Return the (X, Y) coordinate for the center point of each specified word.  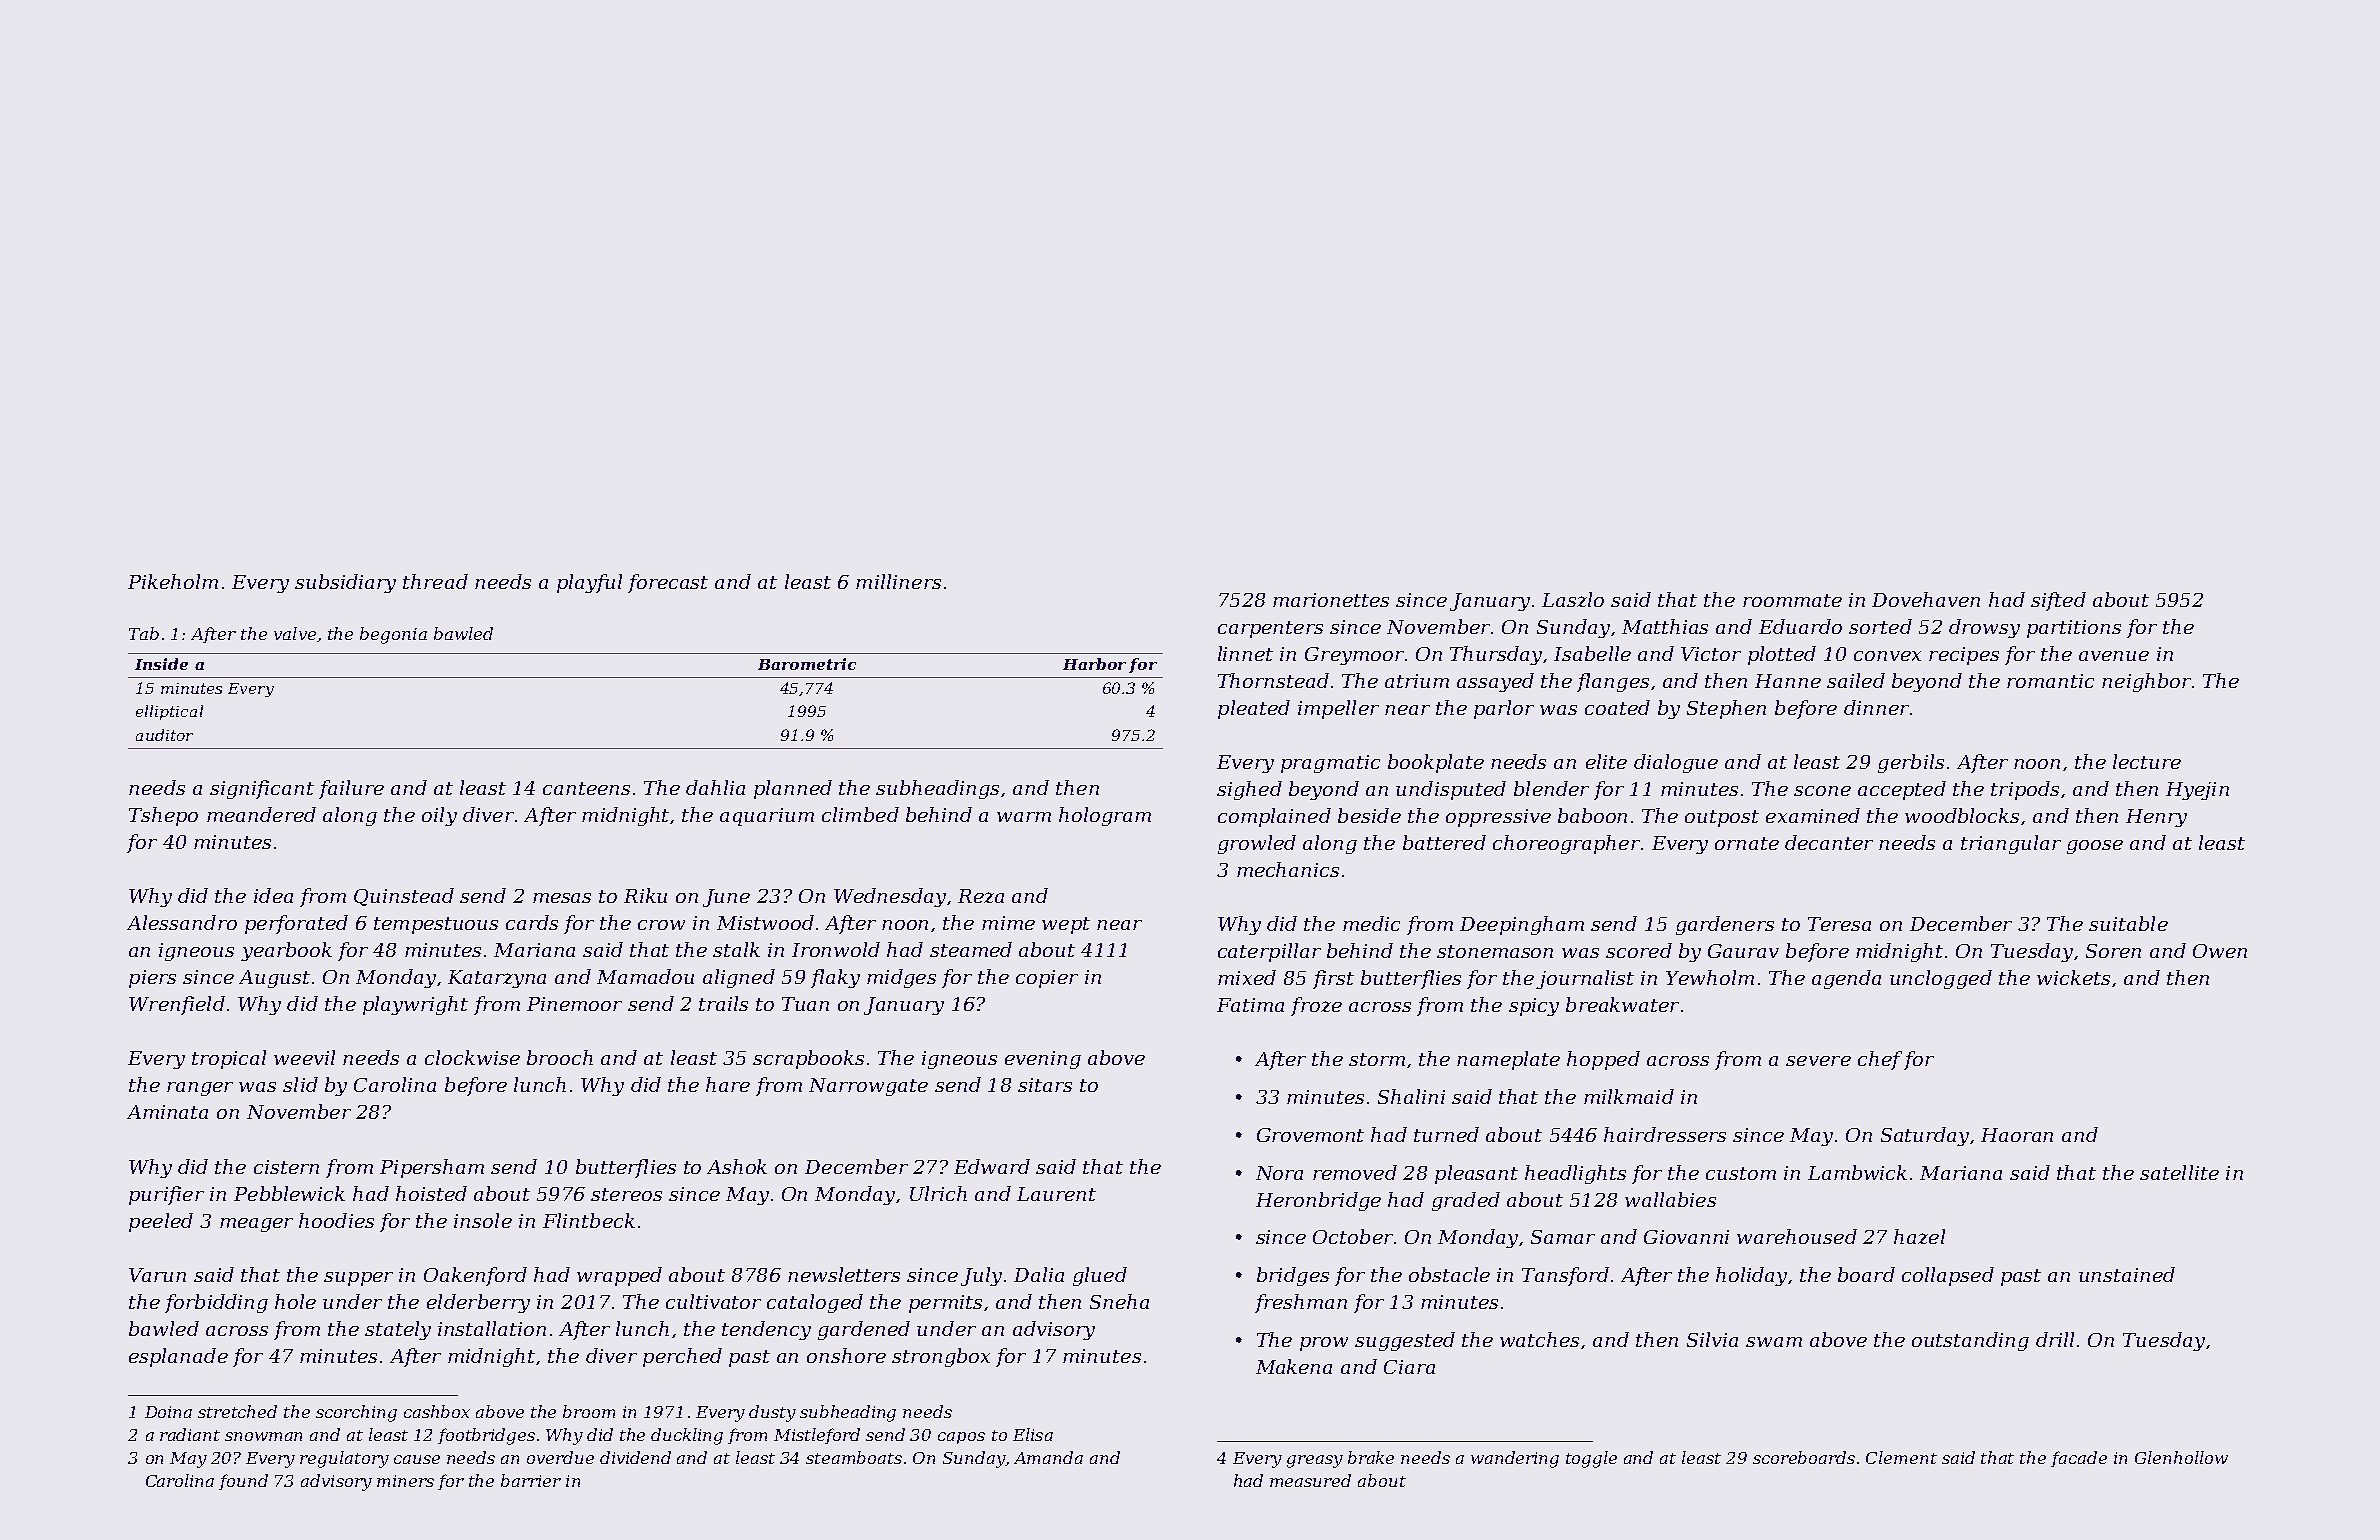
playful (589, 583)
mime (1008, 923)
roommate (1792, 600)
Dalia (1039, 1274)
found (243, 1482)
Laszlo (1573, 599)
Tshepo (163, 816)
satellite (2179, 1172)
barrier (531, 1480)
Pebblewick (289, 1193)
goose (2095, 847)
